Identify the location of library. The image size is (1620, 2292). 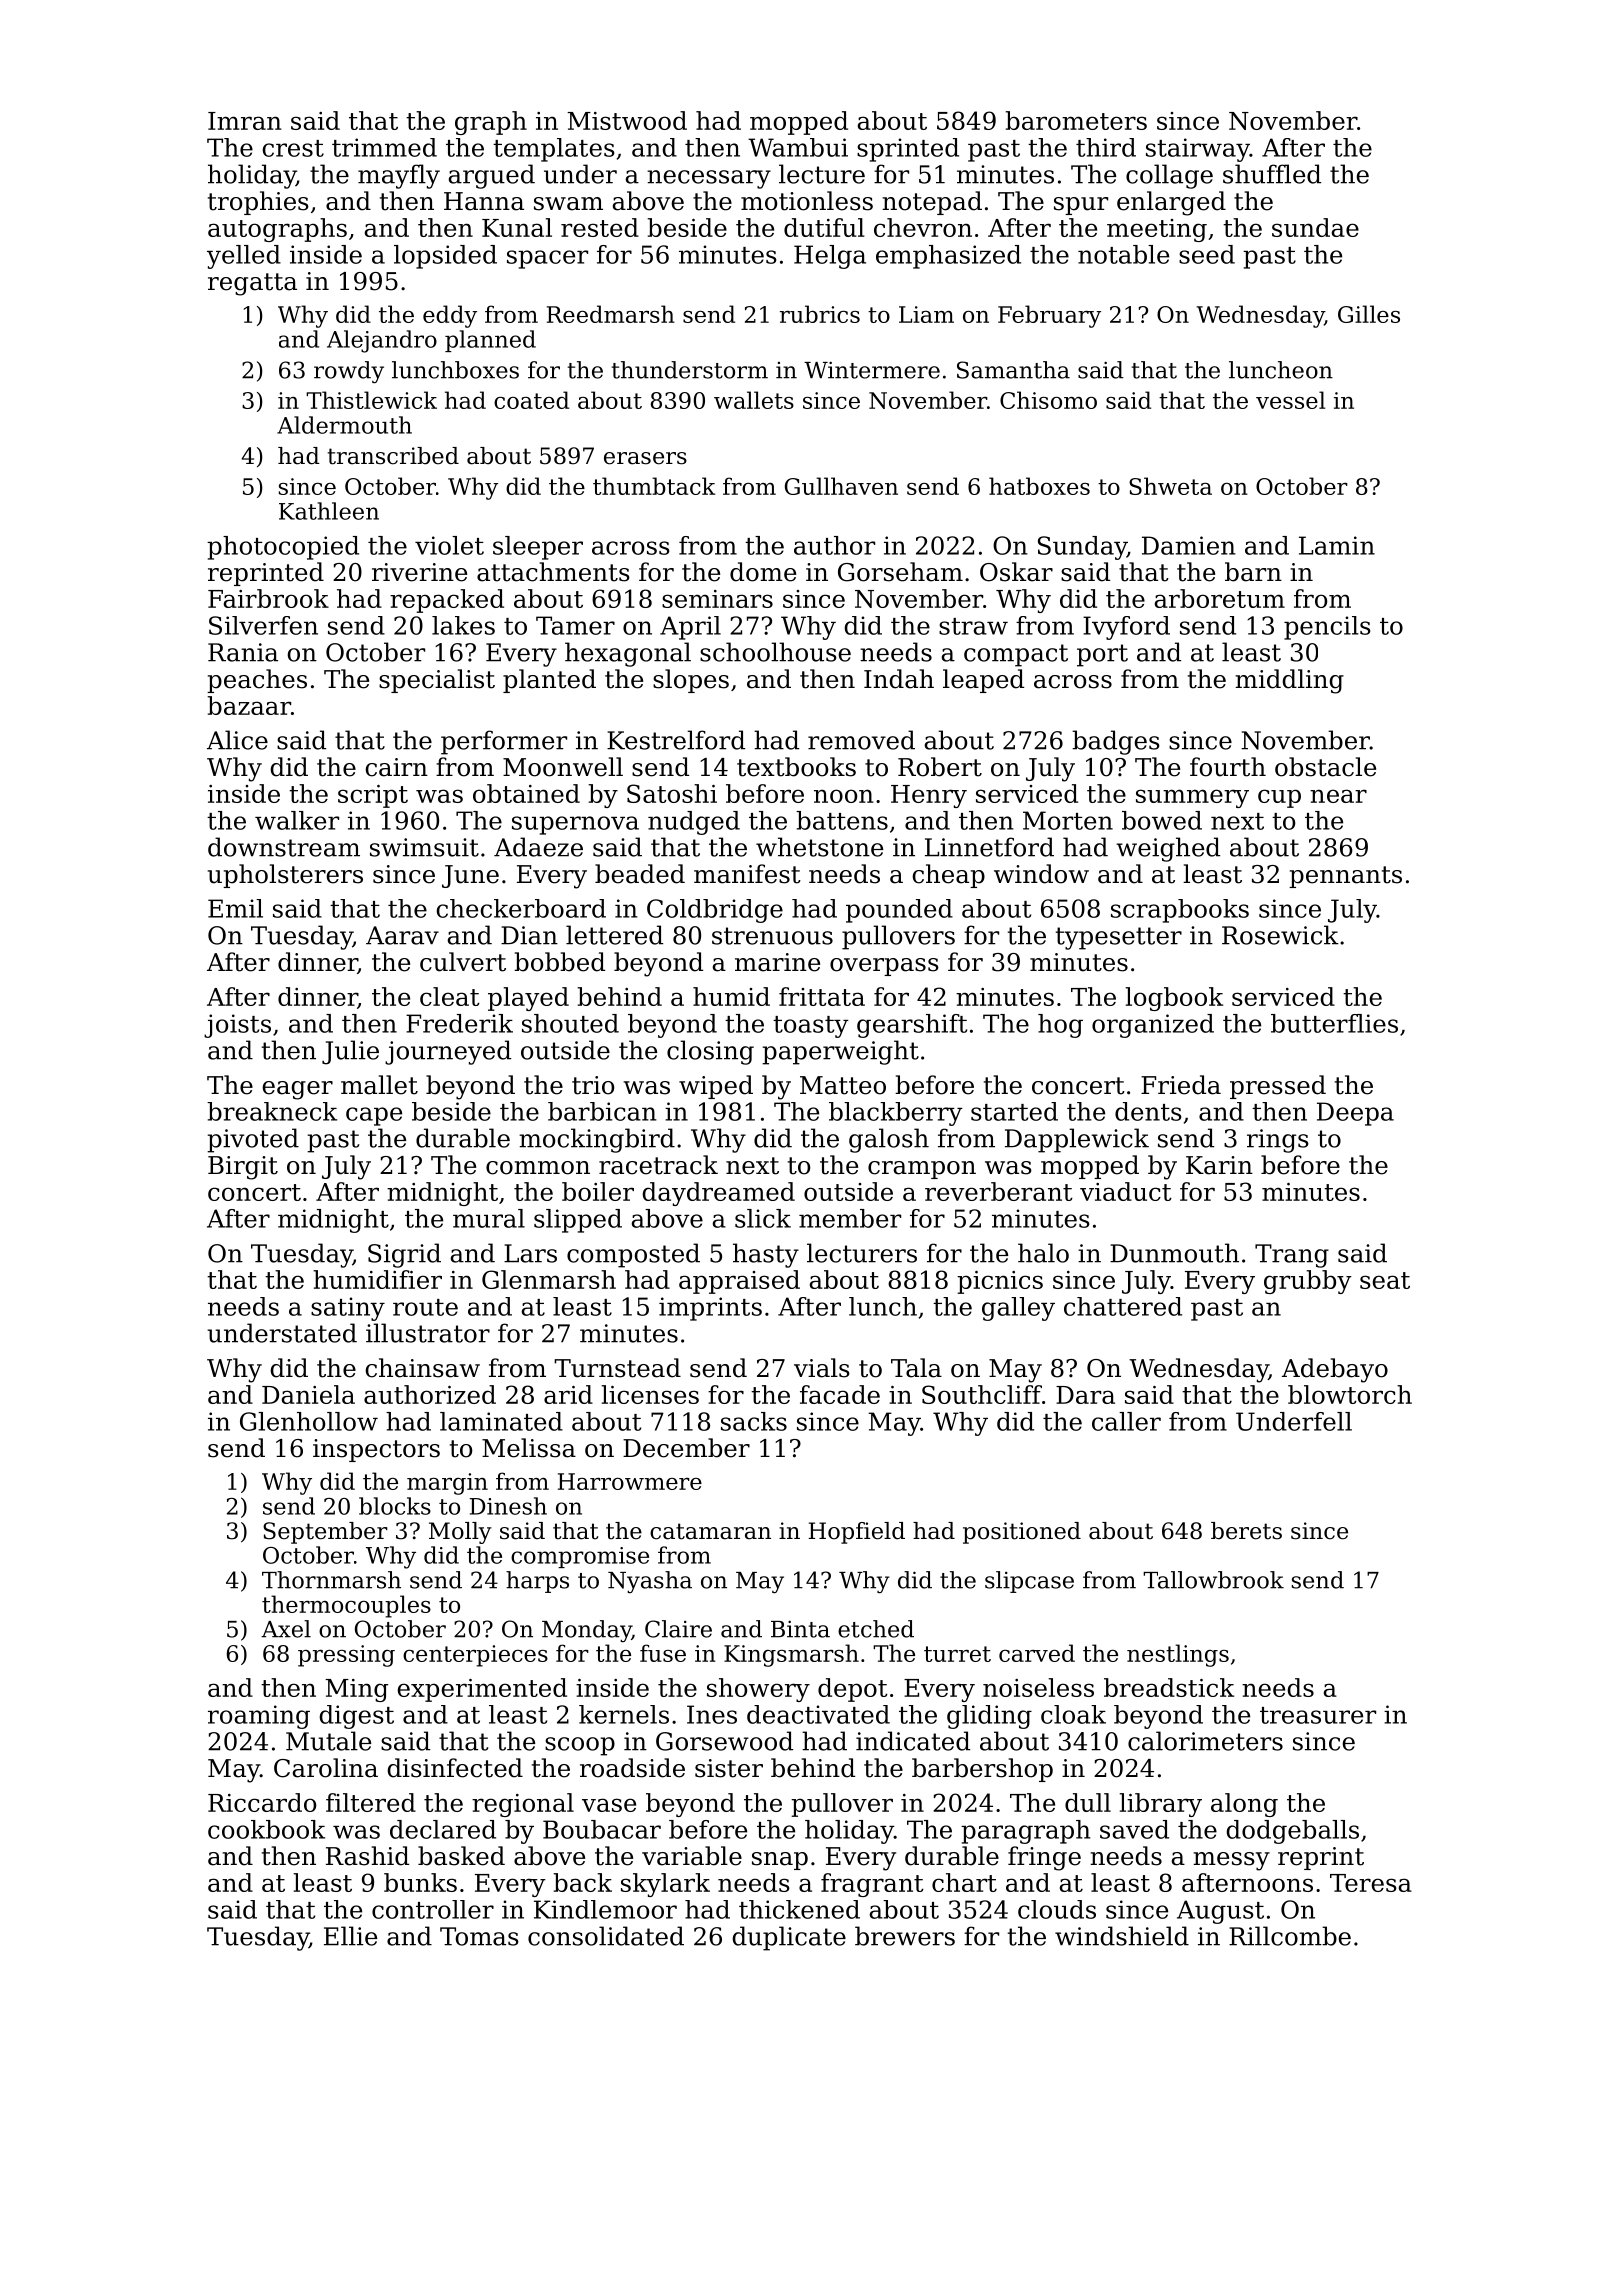
(1160, 1805).
